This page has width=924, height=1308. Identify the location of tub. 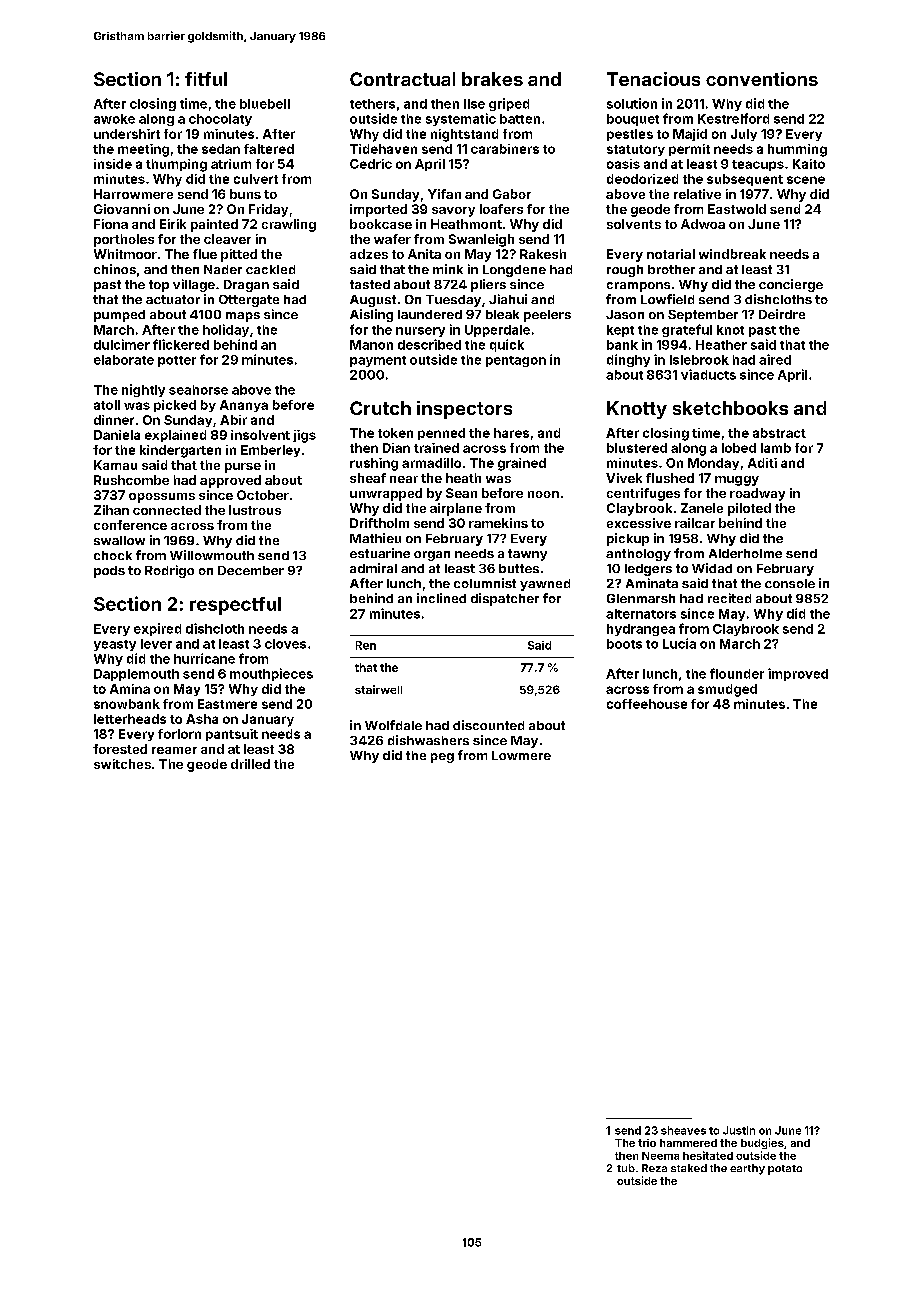
(626, 1168).
